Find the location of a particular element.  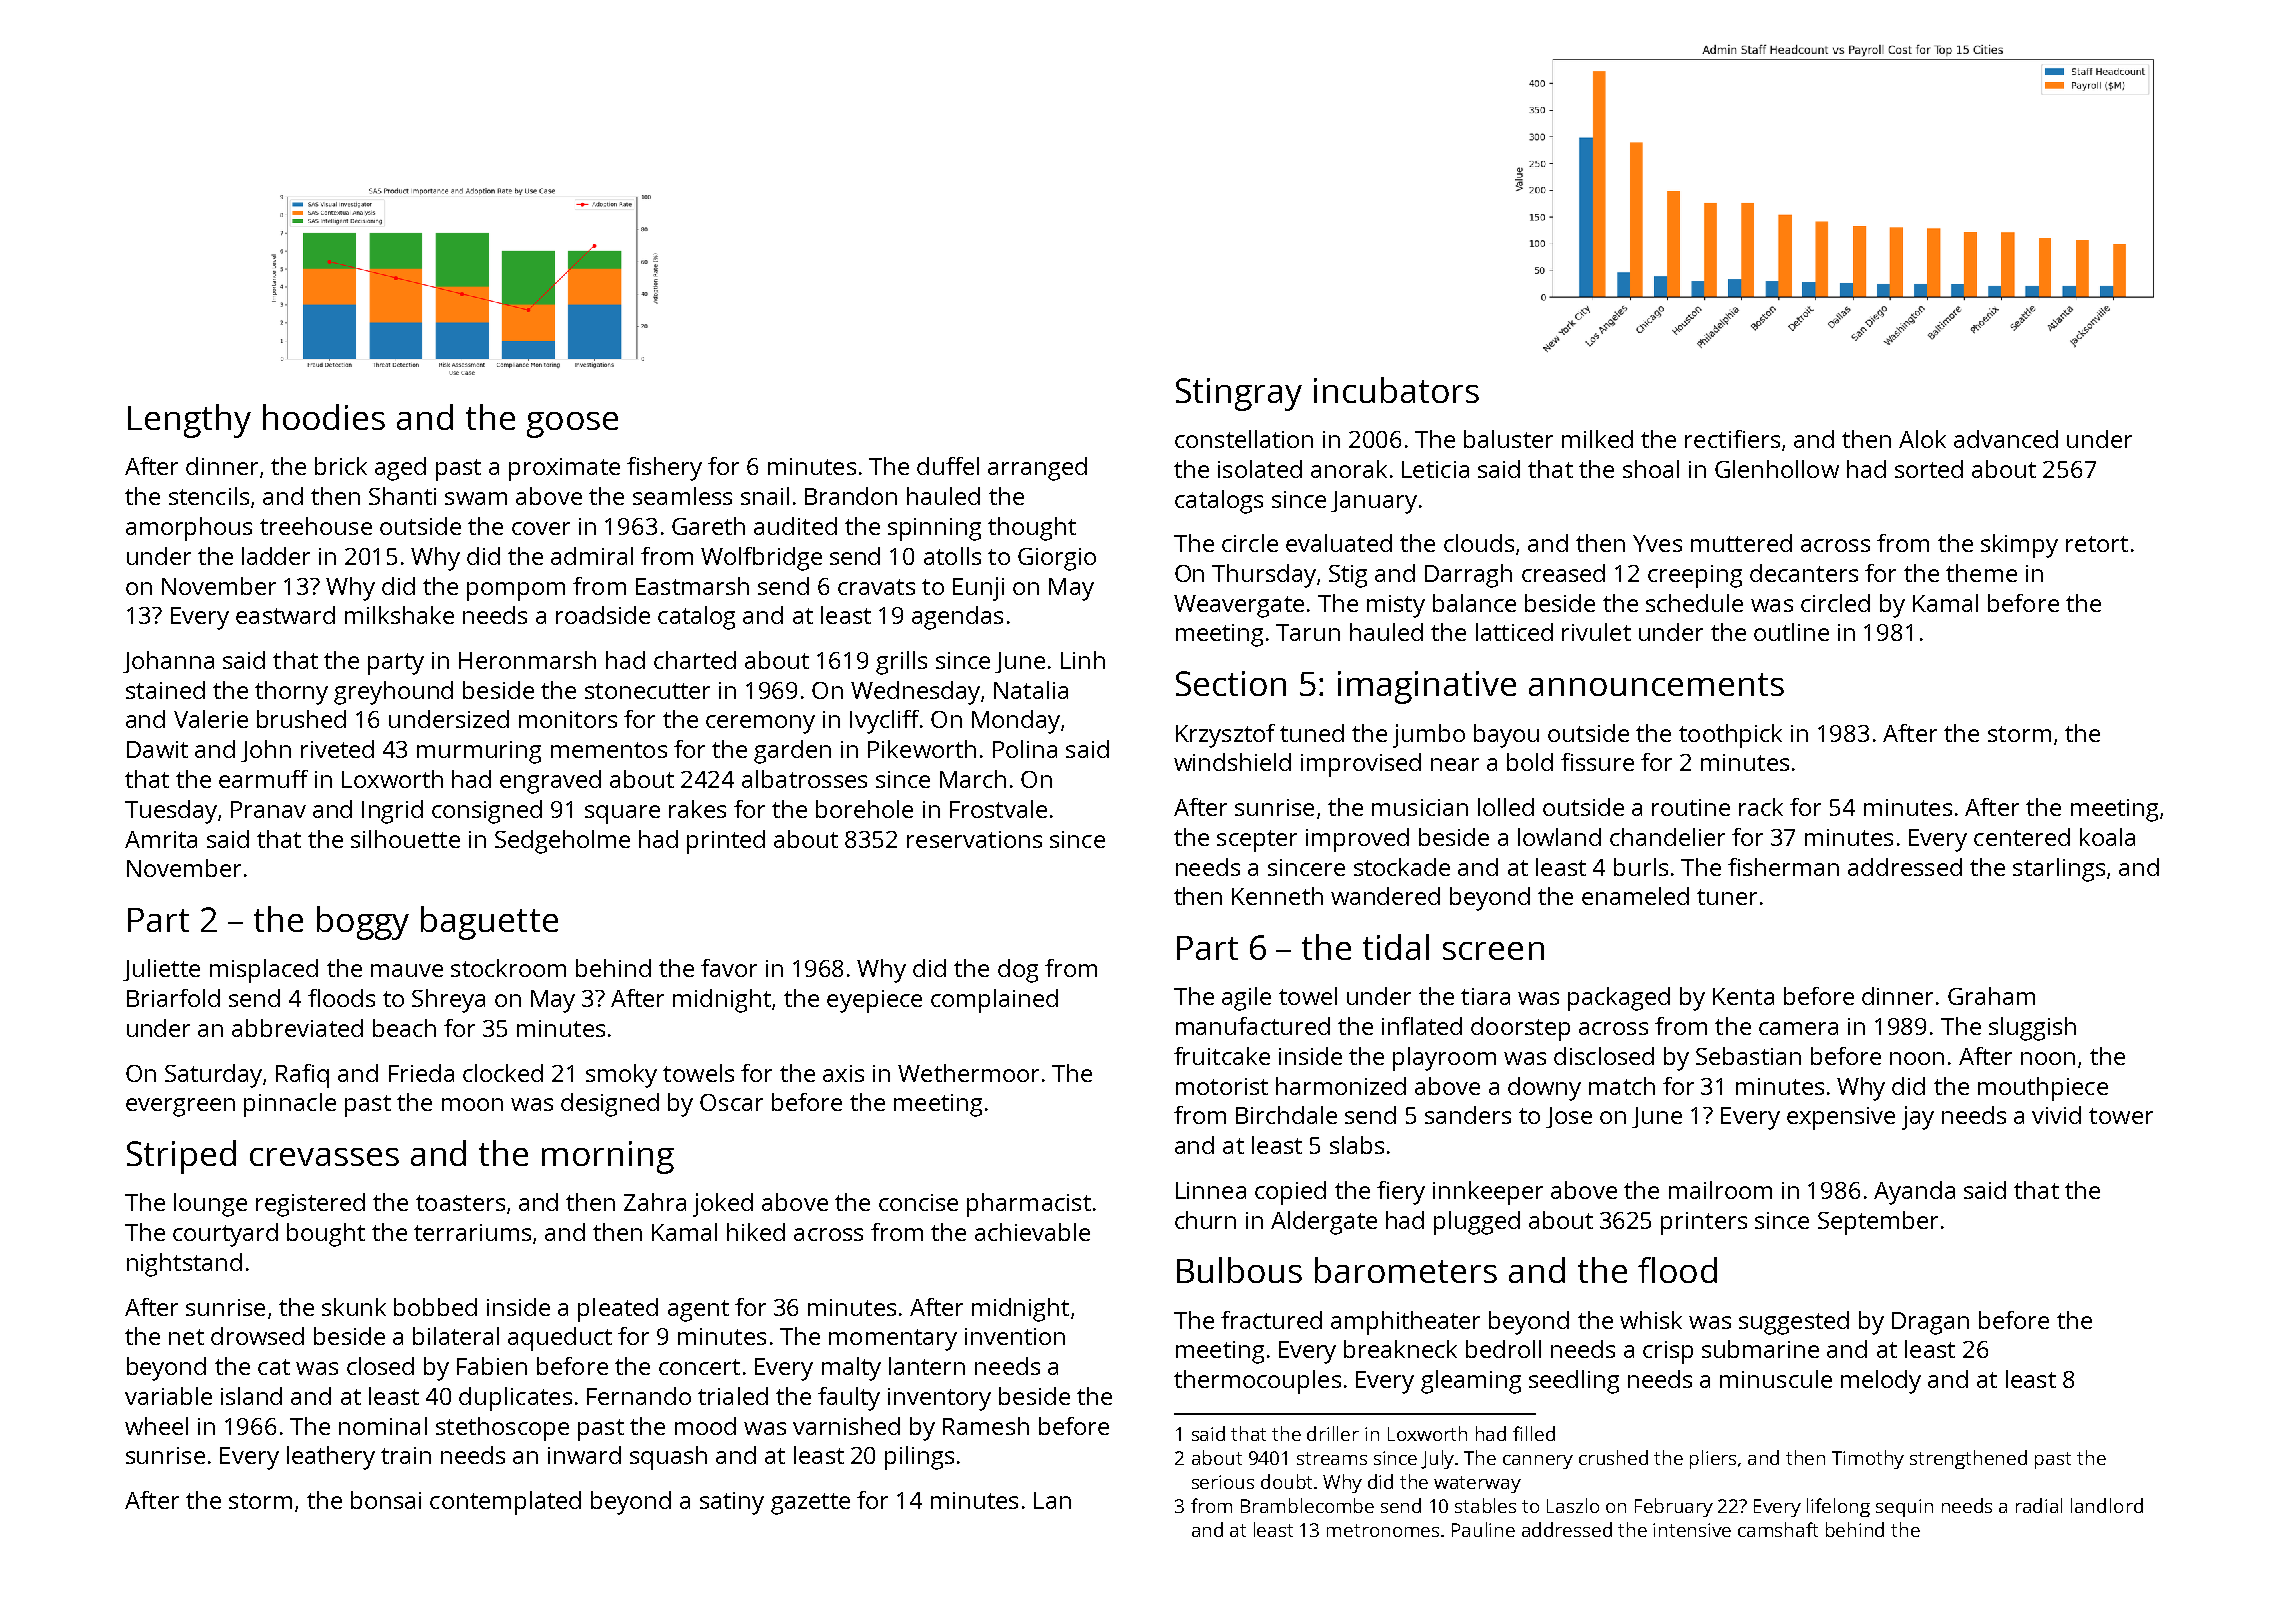

stencils is located at coordinates (209, 496).
